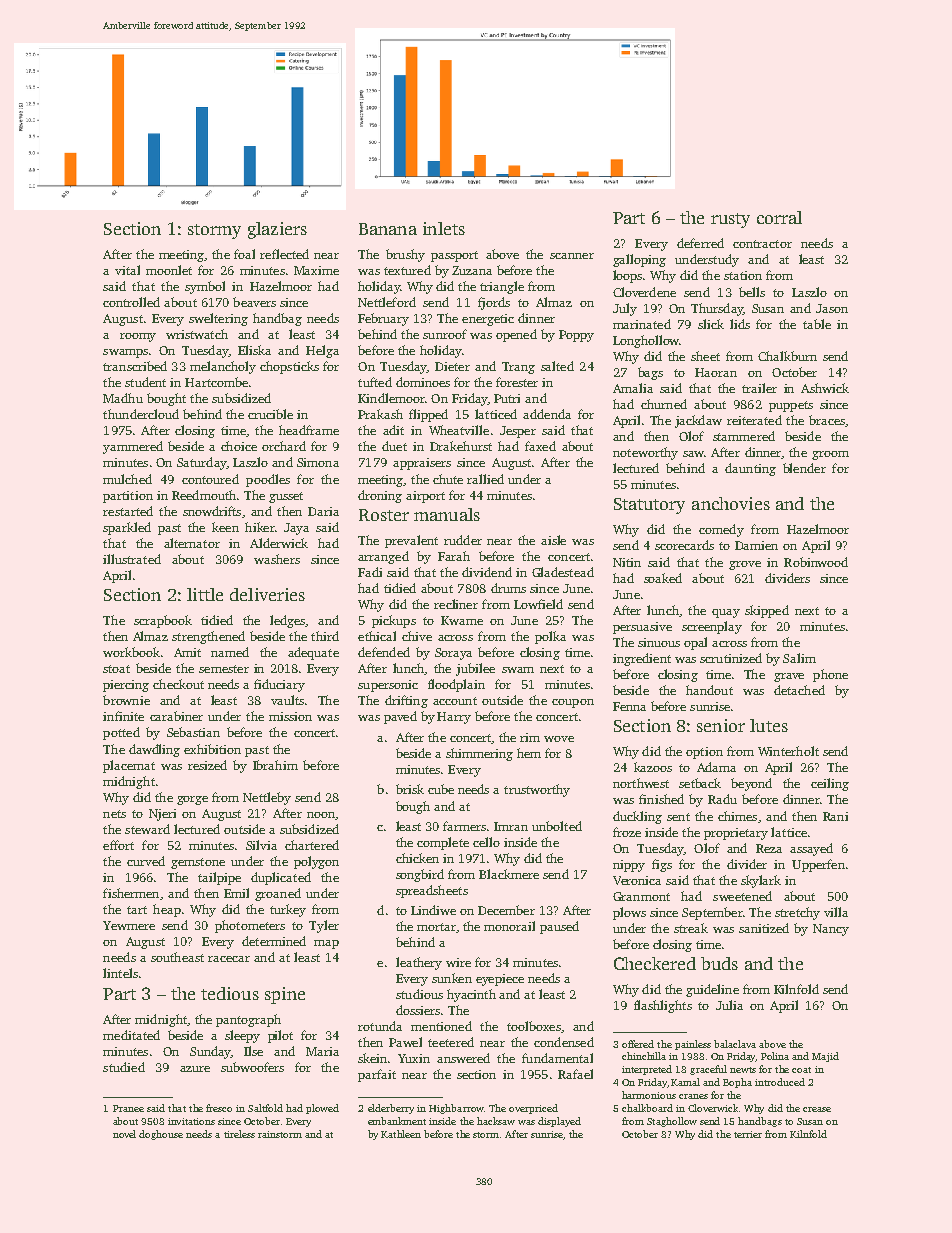 The width and height of the page is (952, 1233). What do you see at coordinates (830, 675) in the page?
I see `phone` at bounding box center [830, 675].
